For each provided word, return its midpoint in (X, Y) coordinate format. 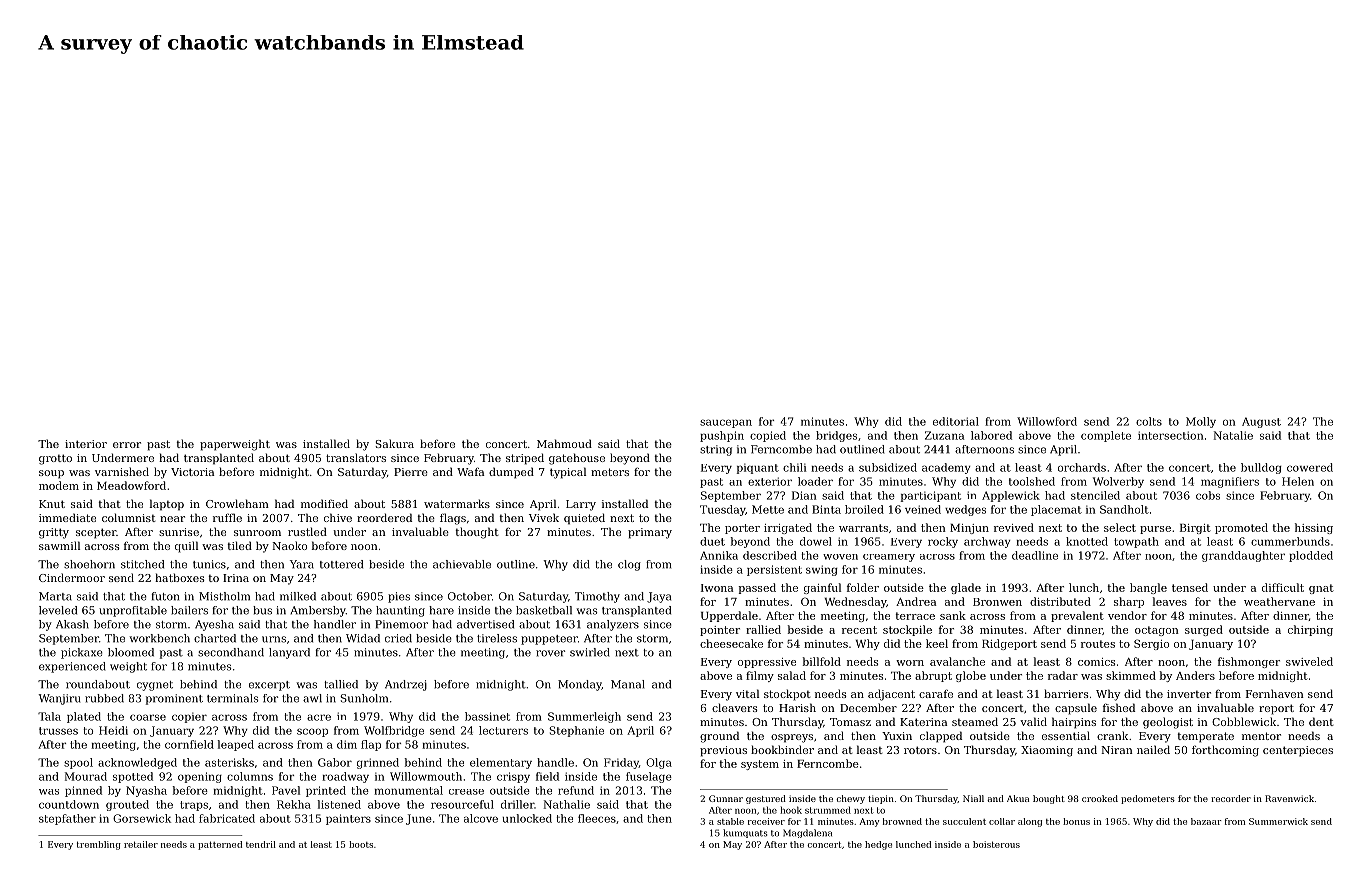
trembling (99, 845)
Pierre (411, 472)
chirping (1310, 630)
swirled (590, 652)
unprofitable (133, 611)
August (1261, 422)
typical (568, 473)
